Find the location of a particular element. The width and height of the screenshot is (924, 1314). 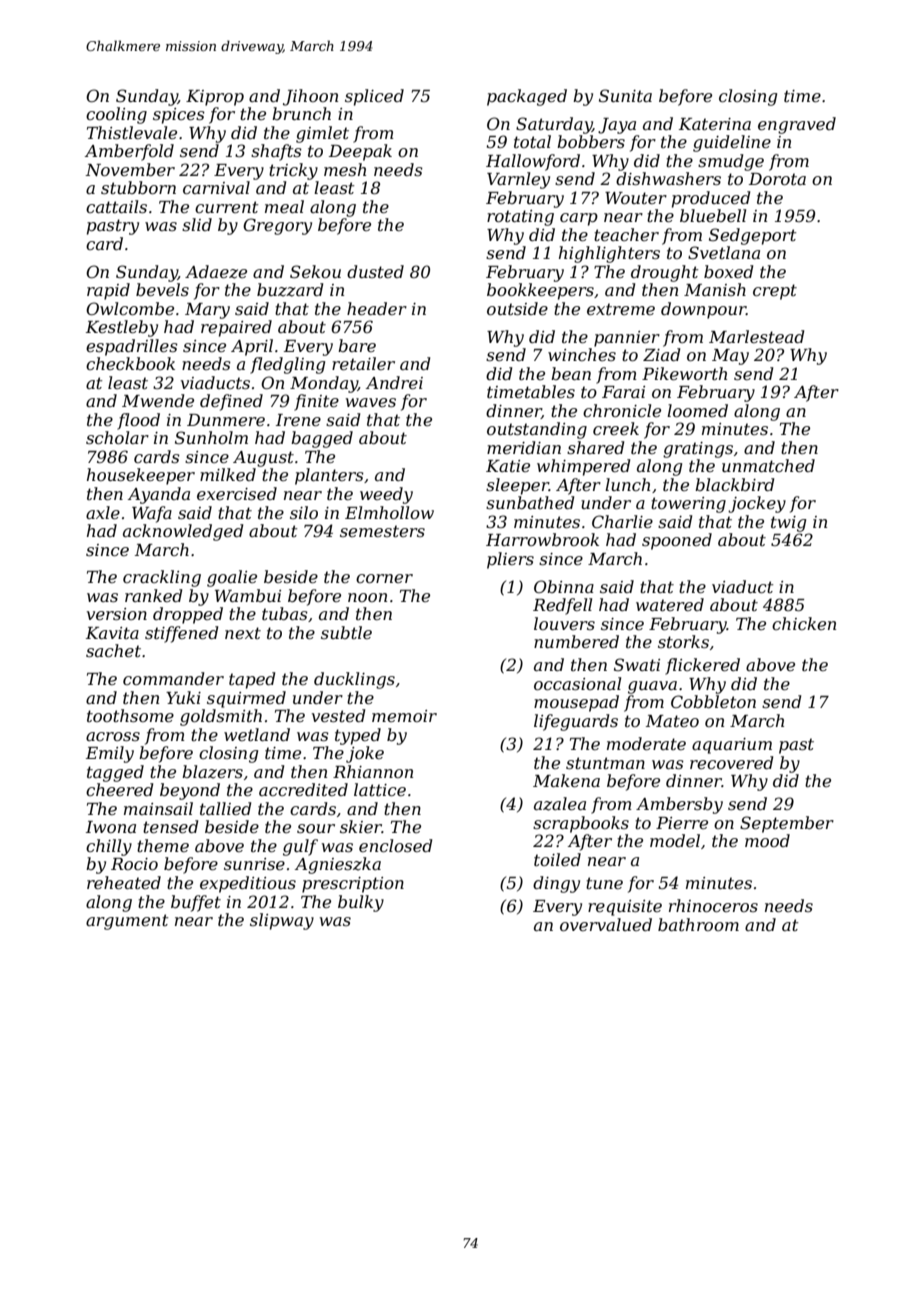

axle is located at coordinates (103, 512).
